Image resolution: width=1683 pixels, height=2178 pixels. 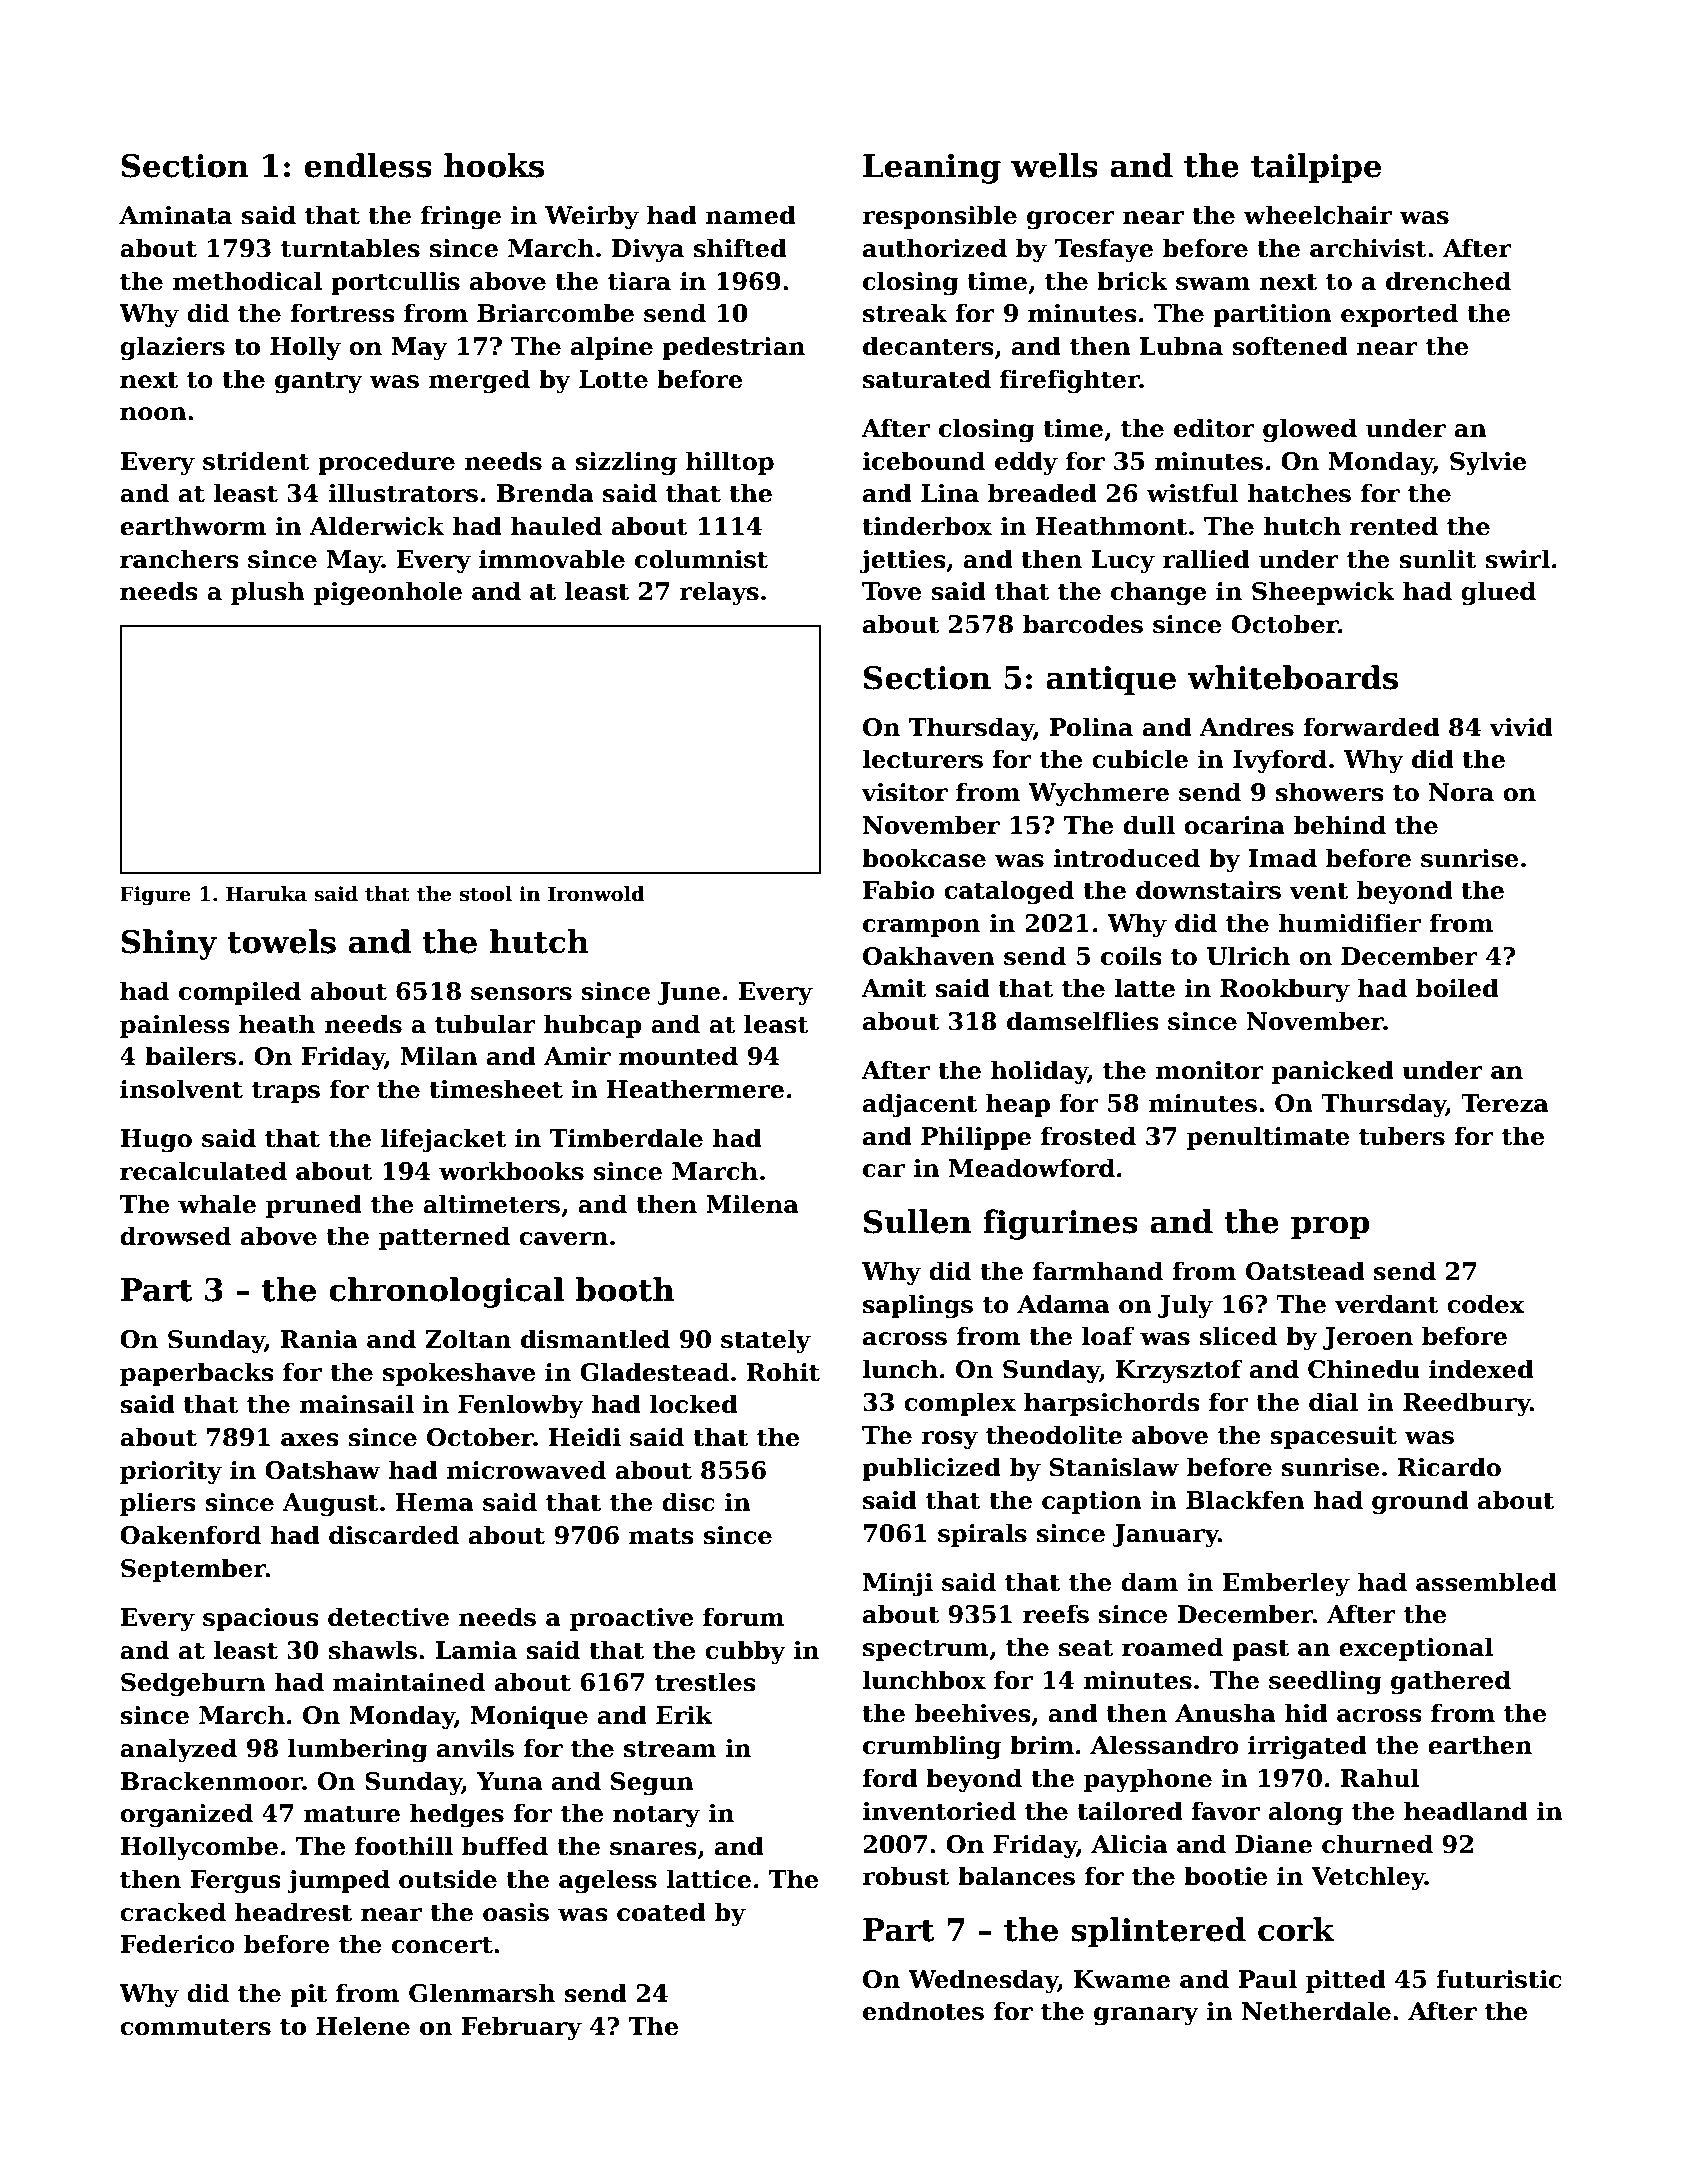 I want to click on shifted, so click(x=740, y=248).
